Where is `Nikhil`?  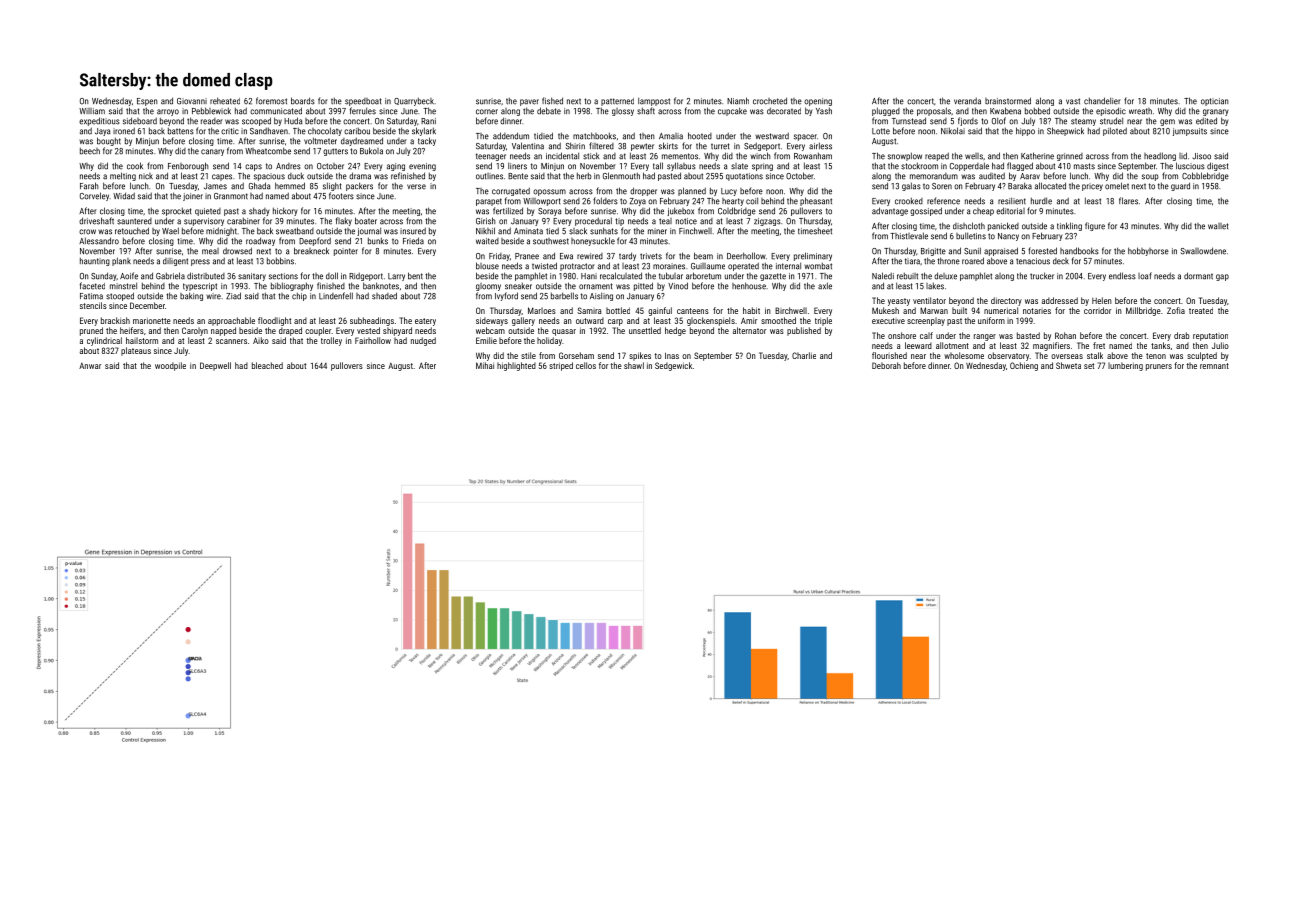
Nikhil is located at coordinates (485, 230).
